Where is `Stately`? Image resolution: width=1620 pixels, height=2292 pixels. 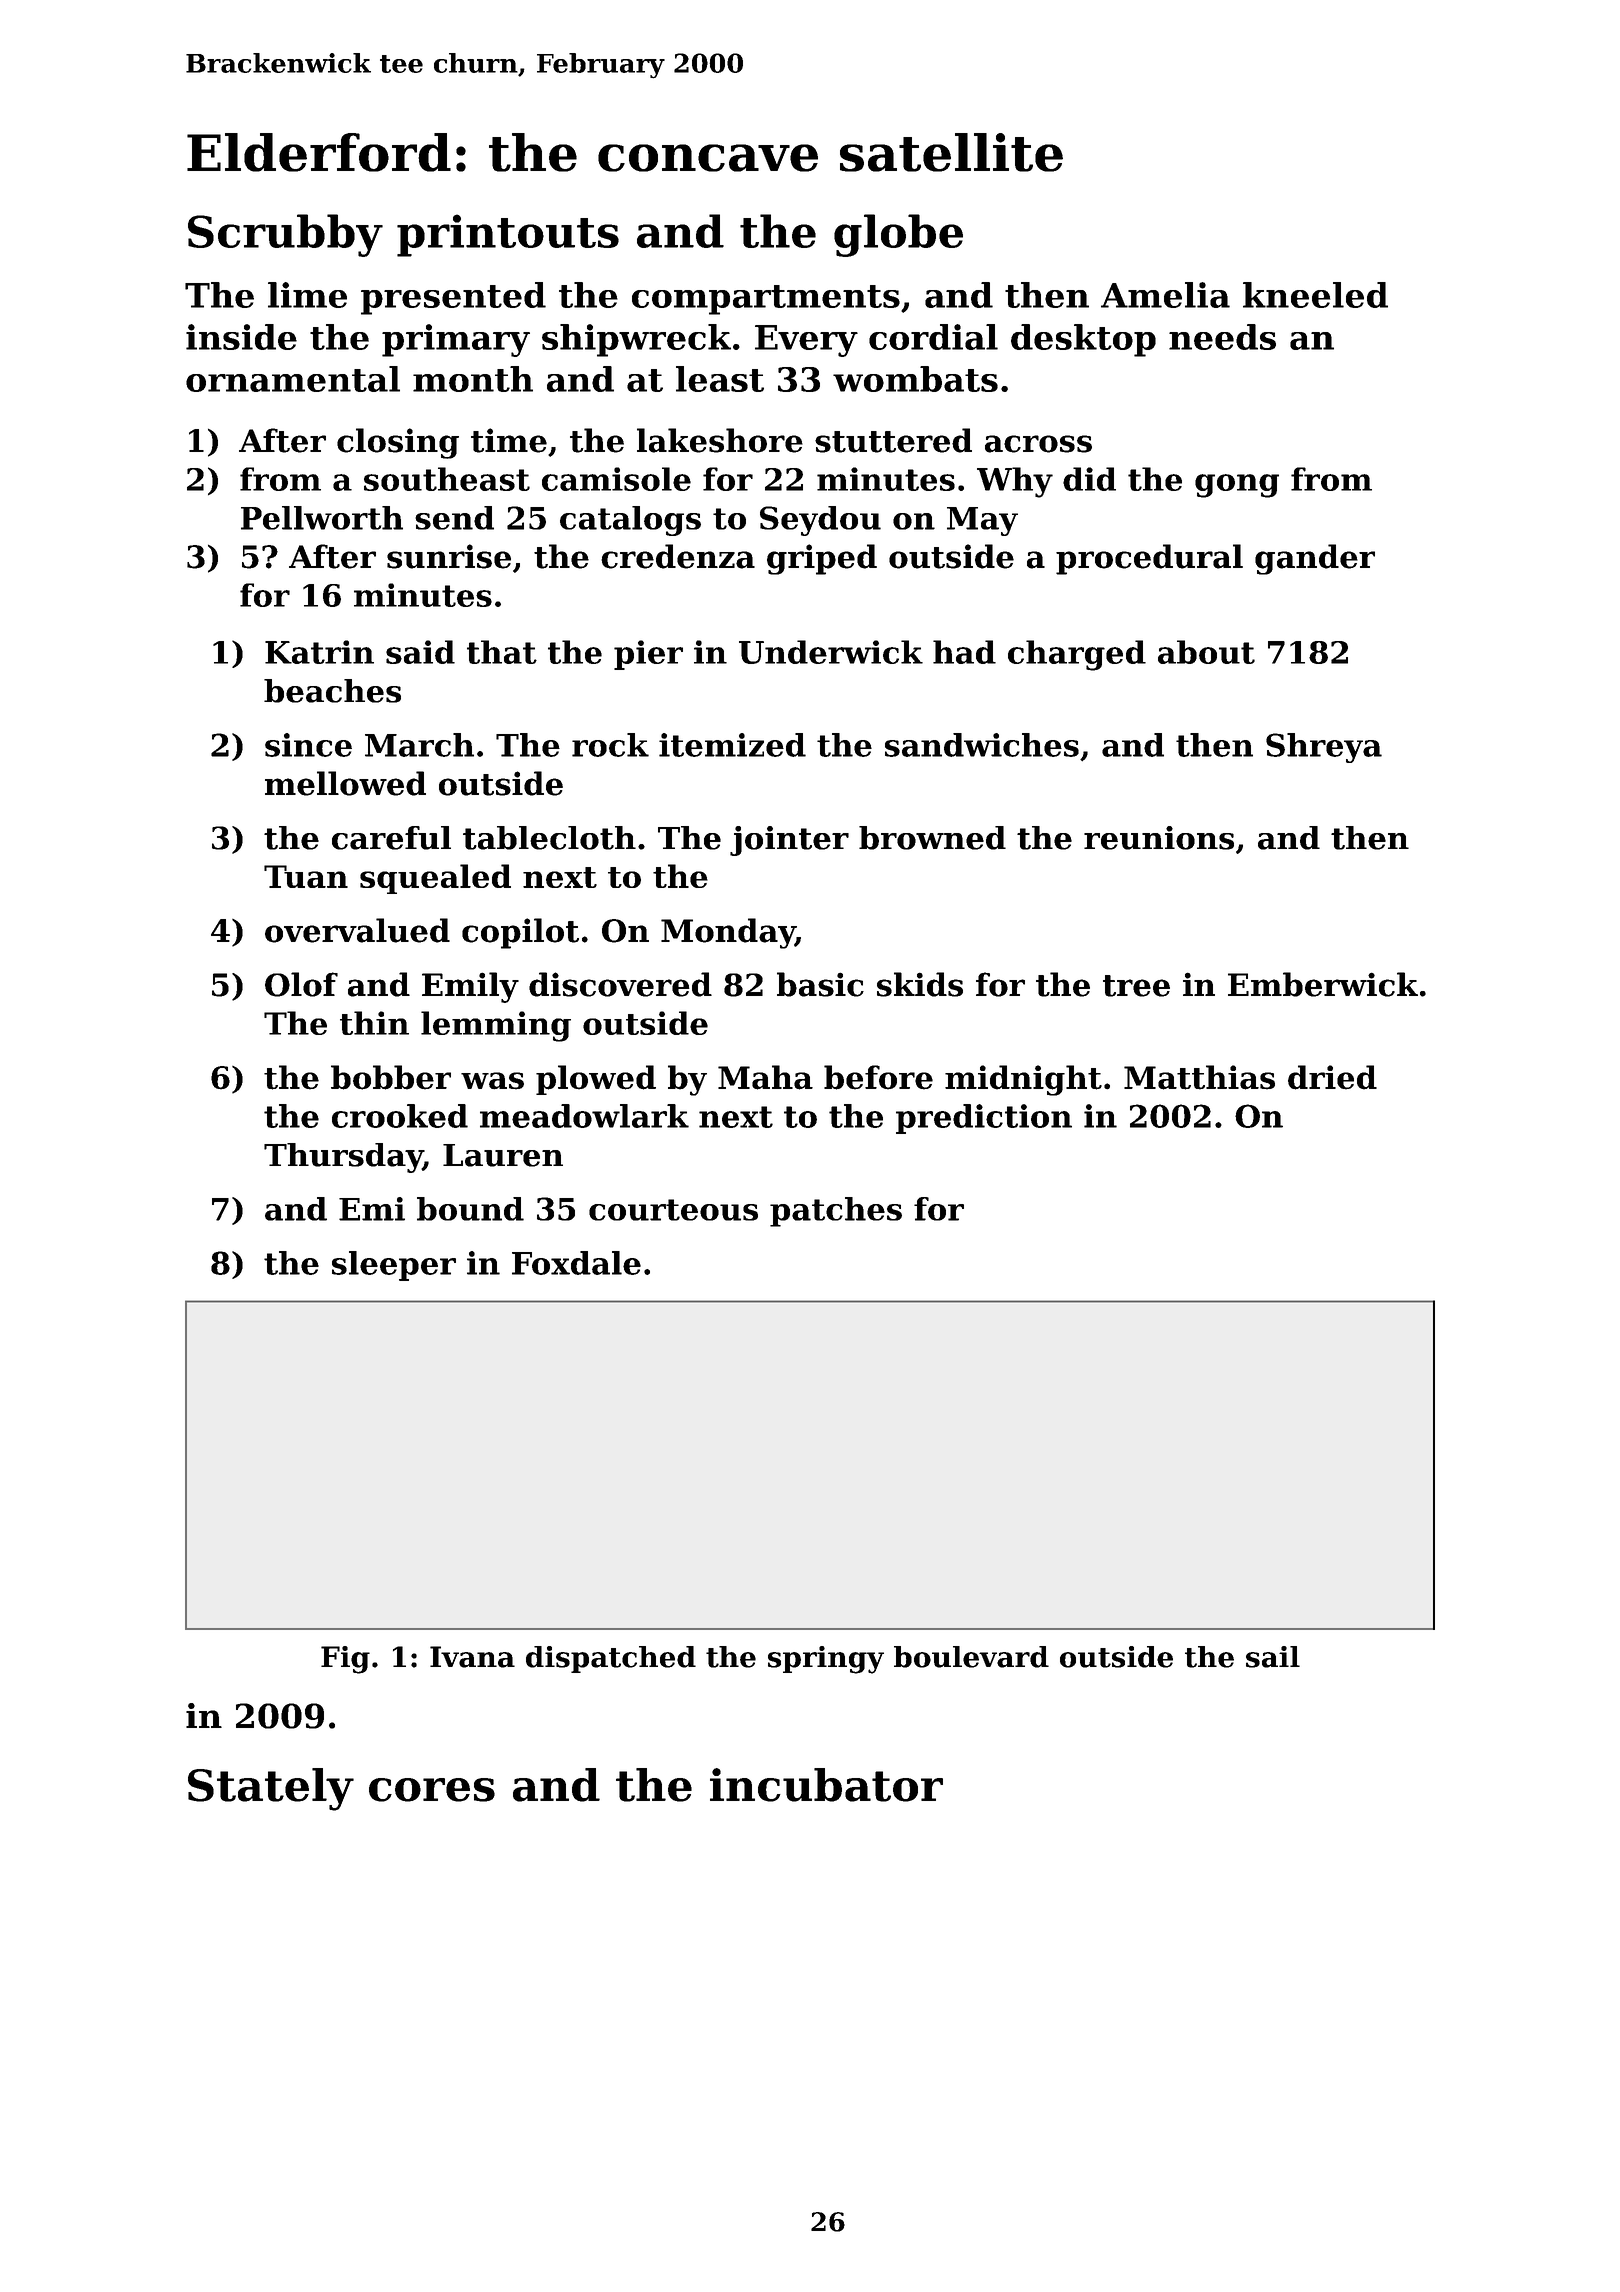 Stately is located at coordinates (271, 1789).
